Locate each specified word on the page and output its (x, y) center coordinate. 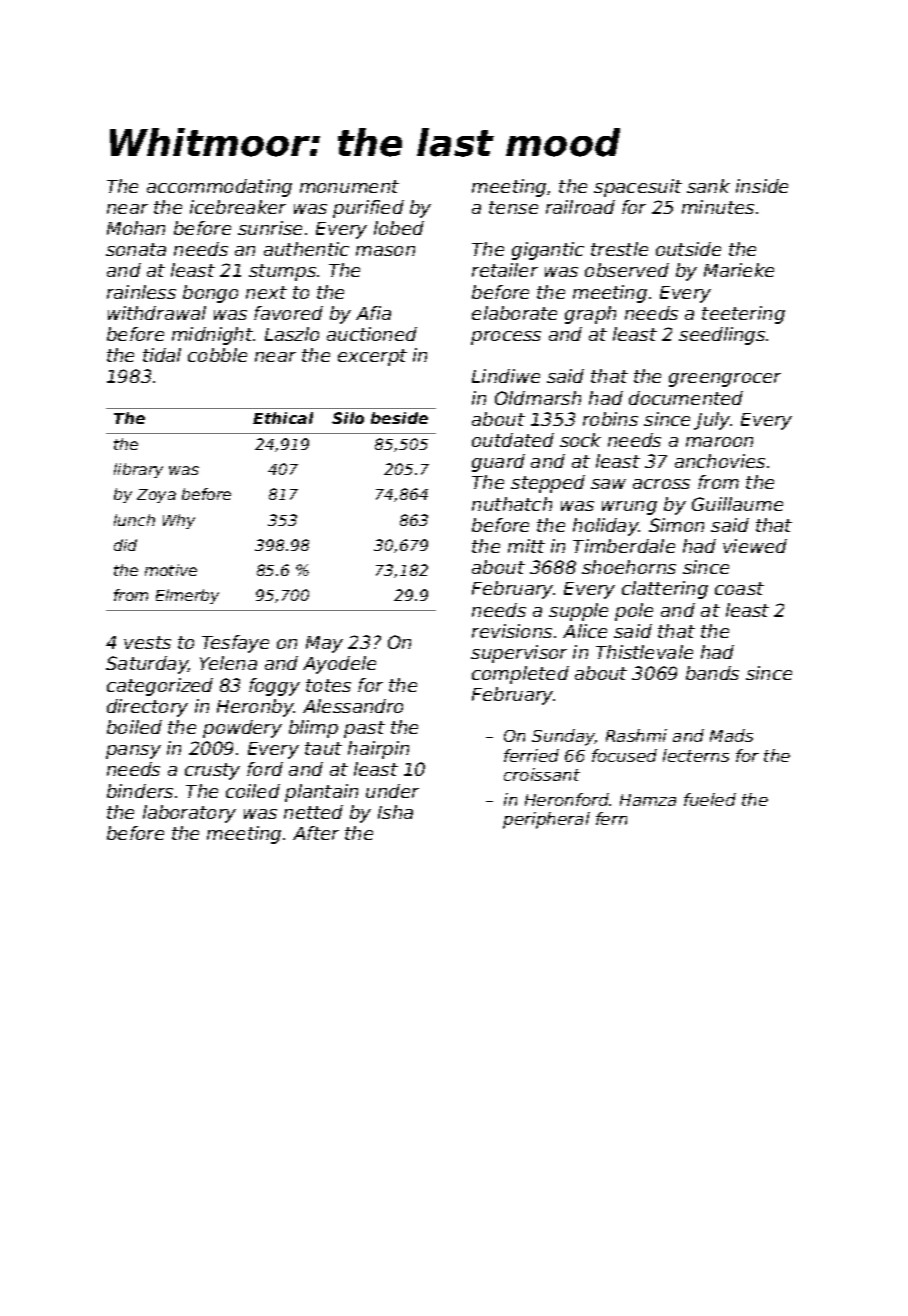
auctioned (372, 334)
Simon (676, 525)
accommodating (219, 188)
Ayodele (339, 665)
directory (147, 708)
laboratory (189, 814)
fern (611, 818)
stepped (548, 484)
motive (171, 570)
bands (712, 673)
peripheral (546, 820)
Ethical (283, 418)
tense (513, 207)
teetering (743, 315)
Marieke (739, 270)
